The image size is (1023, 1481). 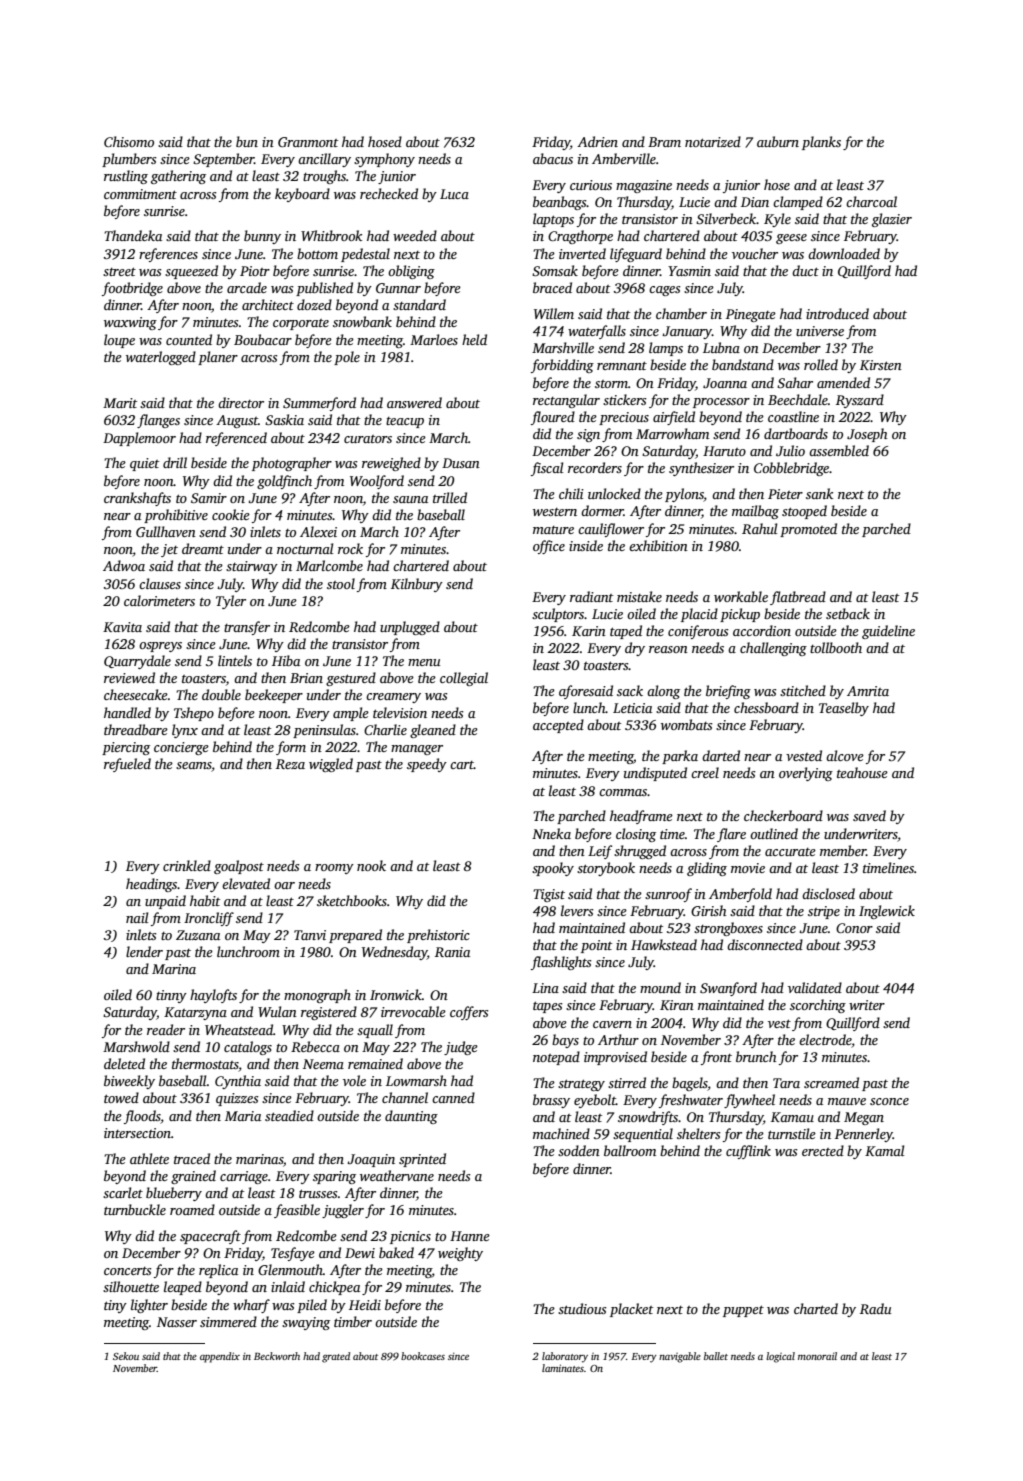 What do you see at coordinates (808, 530) in the screenshot?
I see `promoted` at bounding box center [808, 530].
